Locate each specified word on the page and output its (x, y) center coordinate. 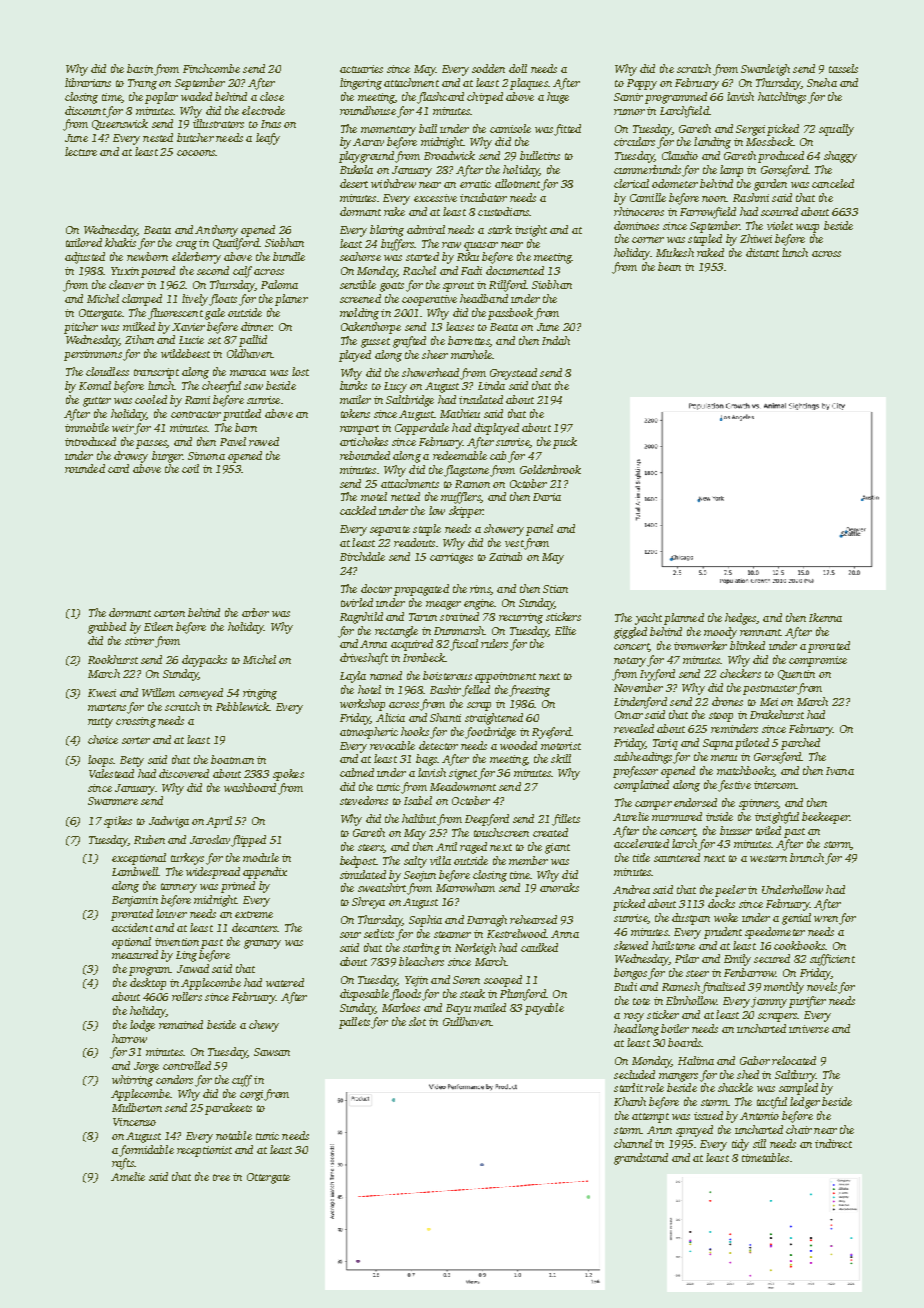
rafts (123, 1164)
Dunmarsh (459, 630)
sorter (136, 740)
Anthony (216, 231)
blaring (387, 231)
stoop (721, 717)
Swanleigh (765, 70)
